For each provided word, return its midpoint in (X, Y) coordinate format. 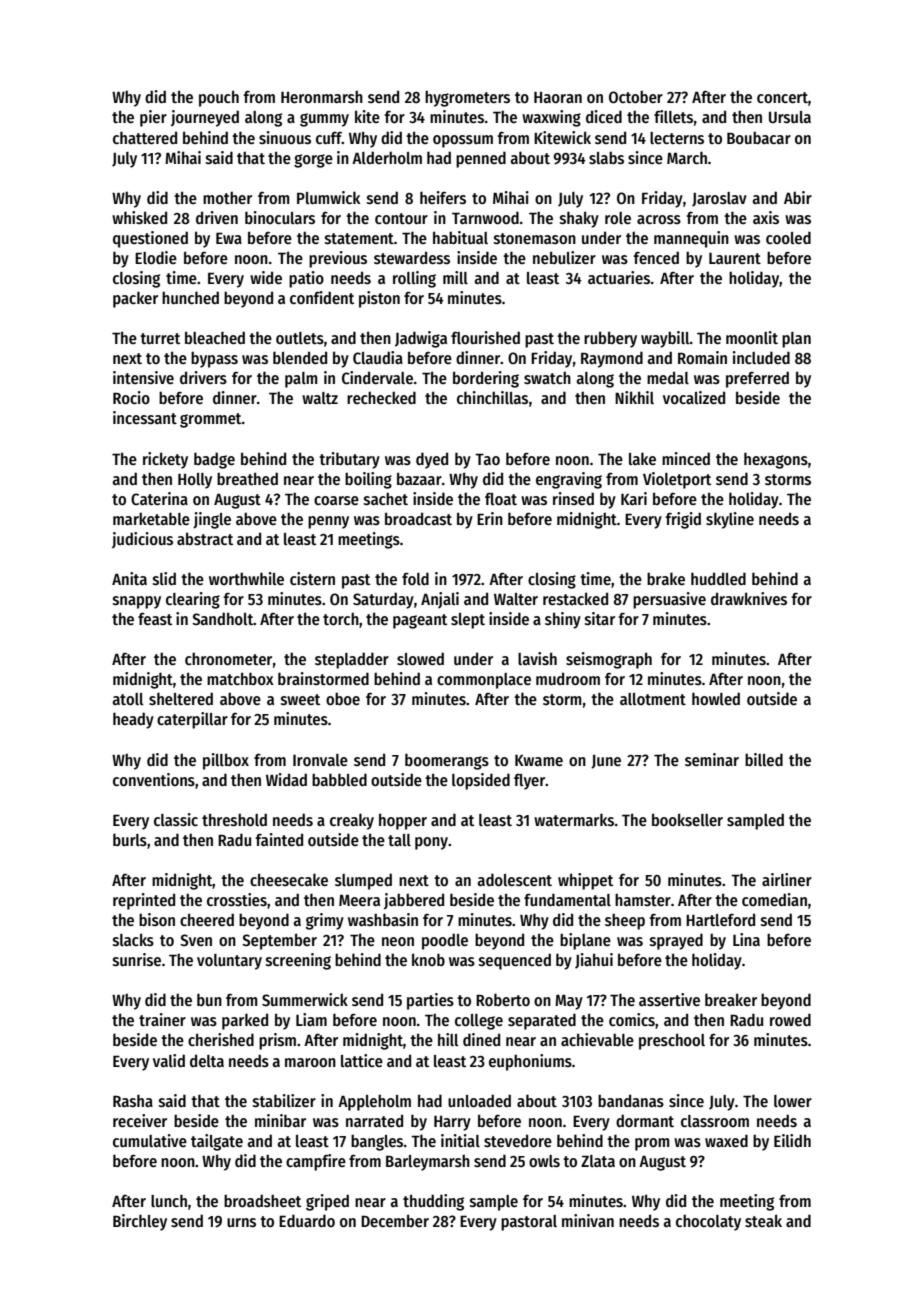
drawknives (749, 598)
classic (176, 820)
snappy (137, 602)
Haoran (558, 97)
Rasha (133, 1100)
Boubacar (759, 137)
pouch (219, 98)
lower (793, 1101)
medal (668, 377)
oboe (343, 698)
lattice (362, 1060)
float (501, 499)
